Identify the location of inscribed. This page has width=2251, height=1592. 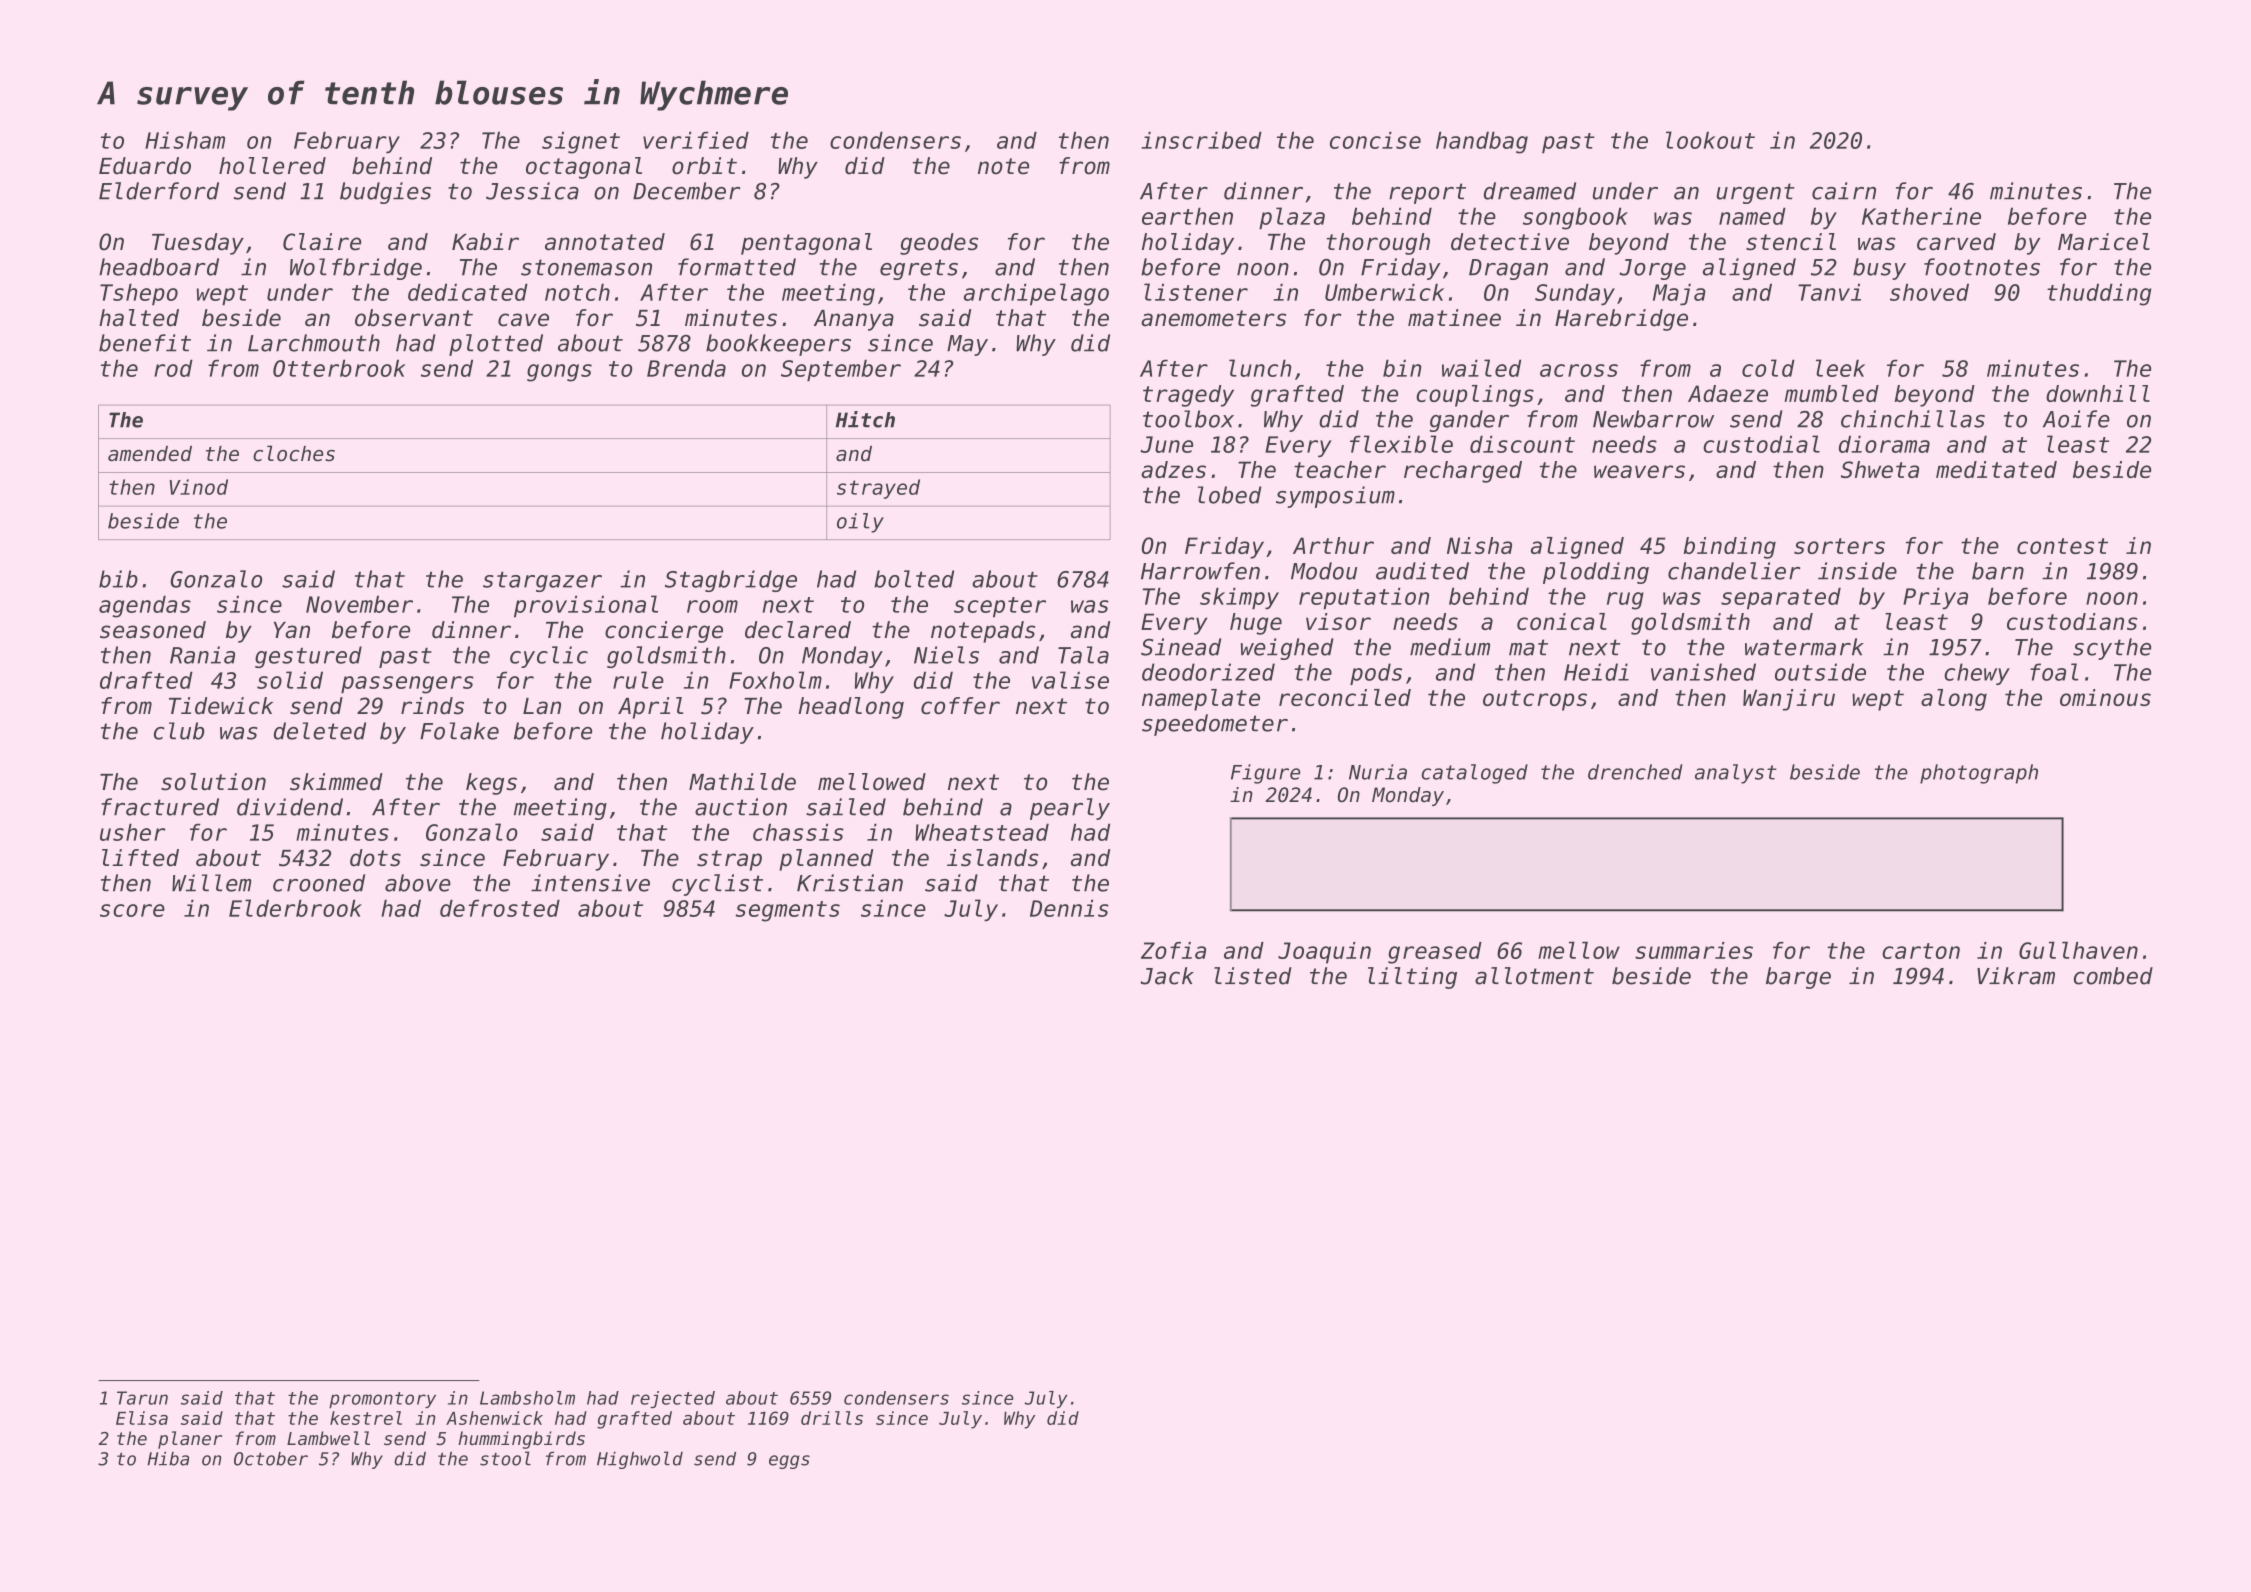
(1202, 140).
